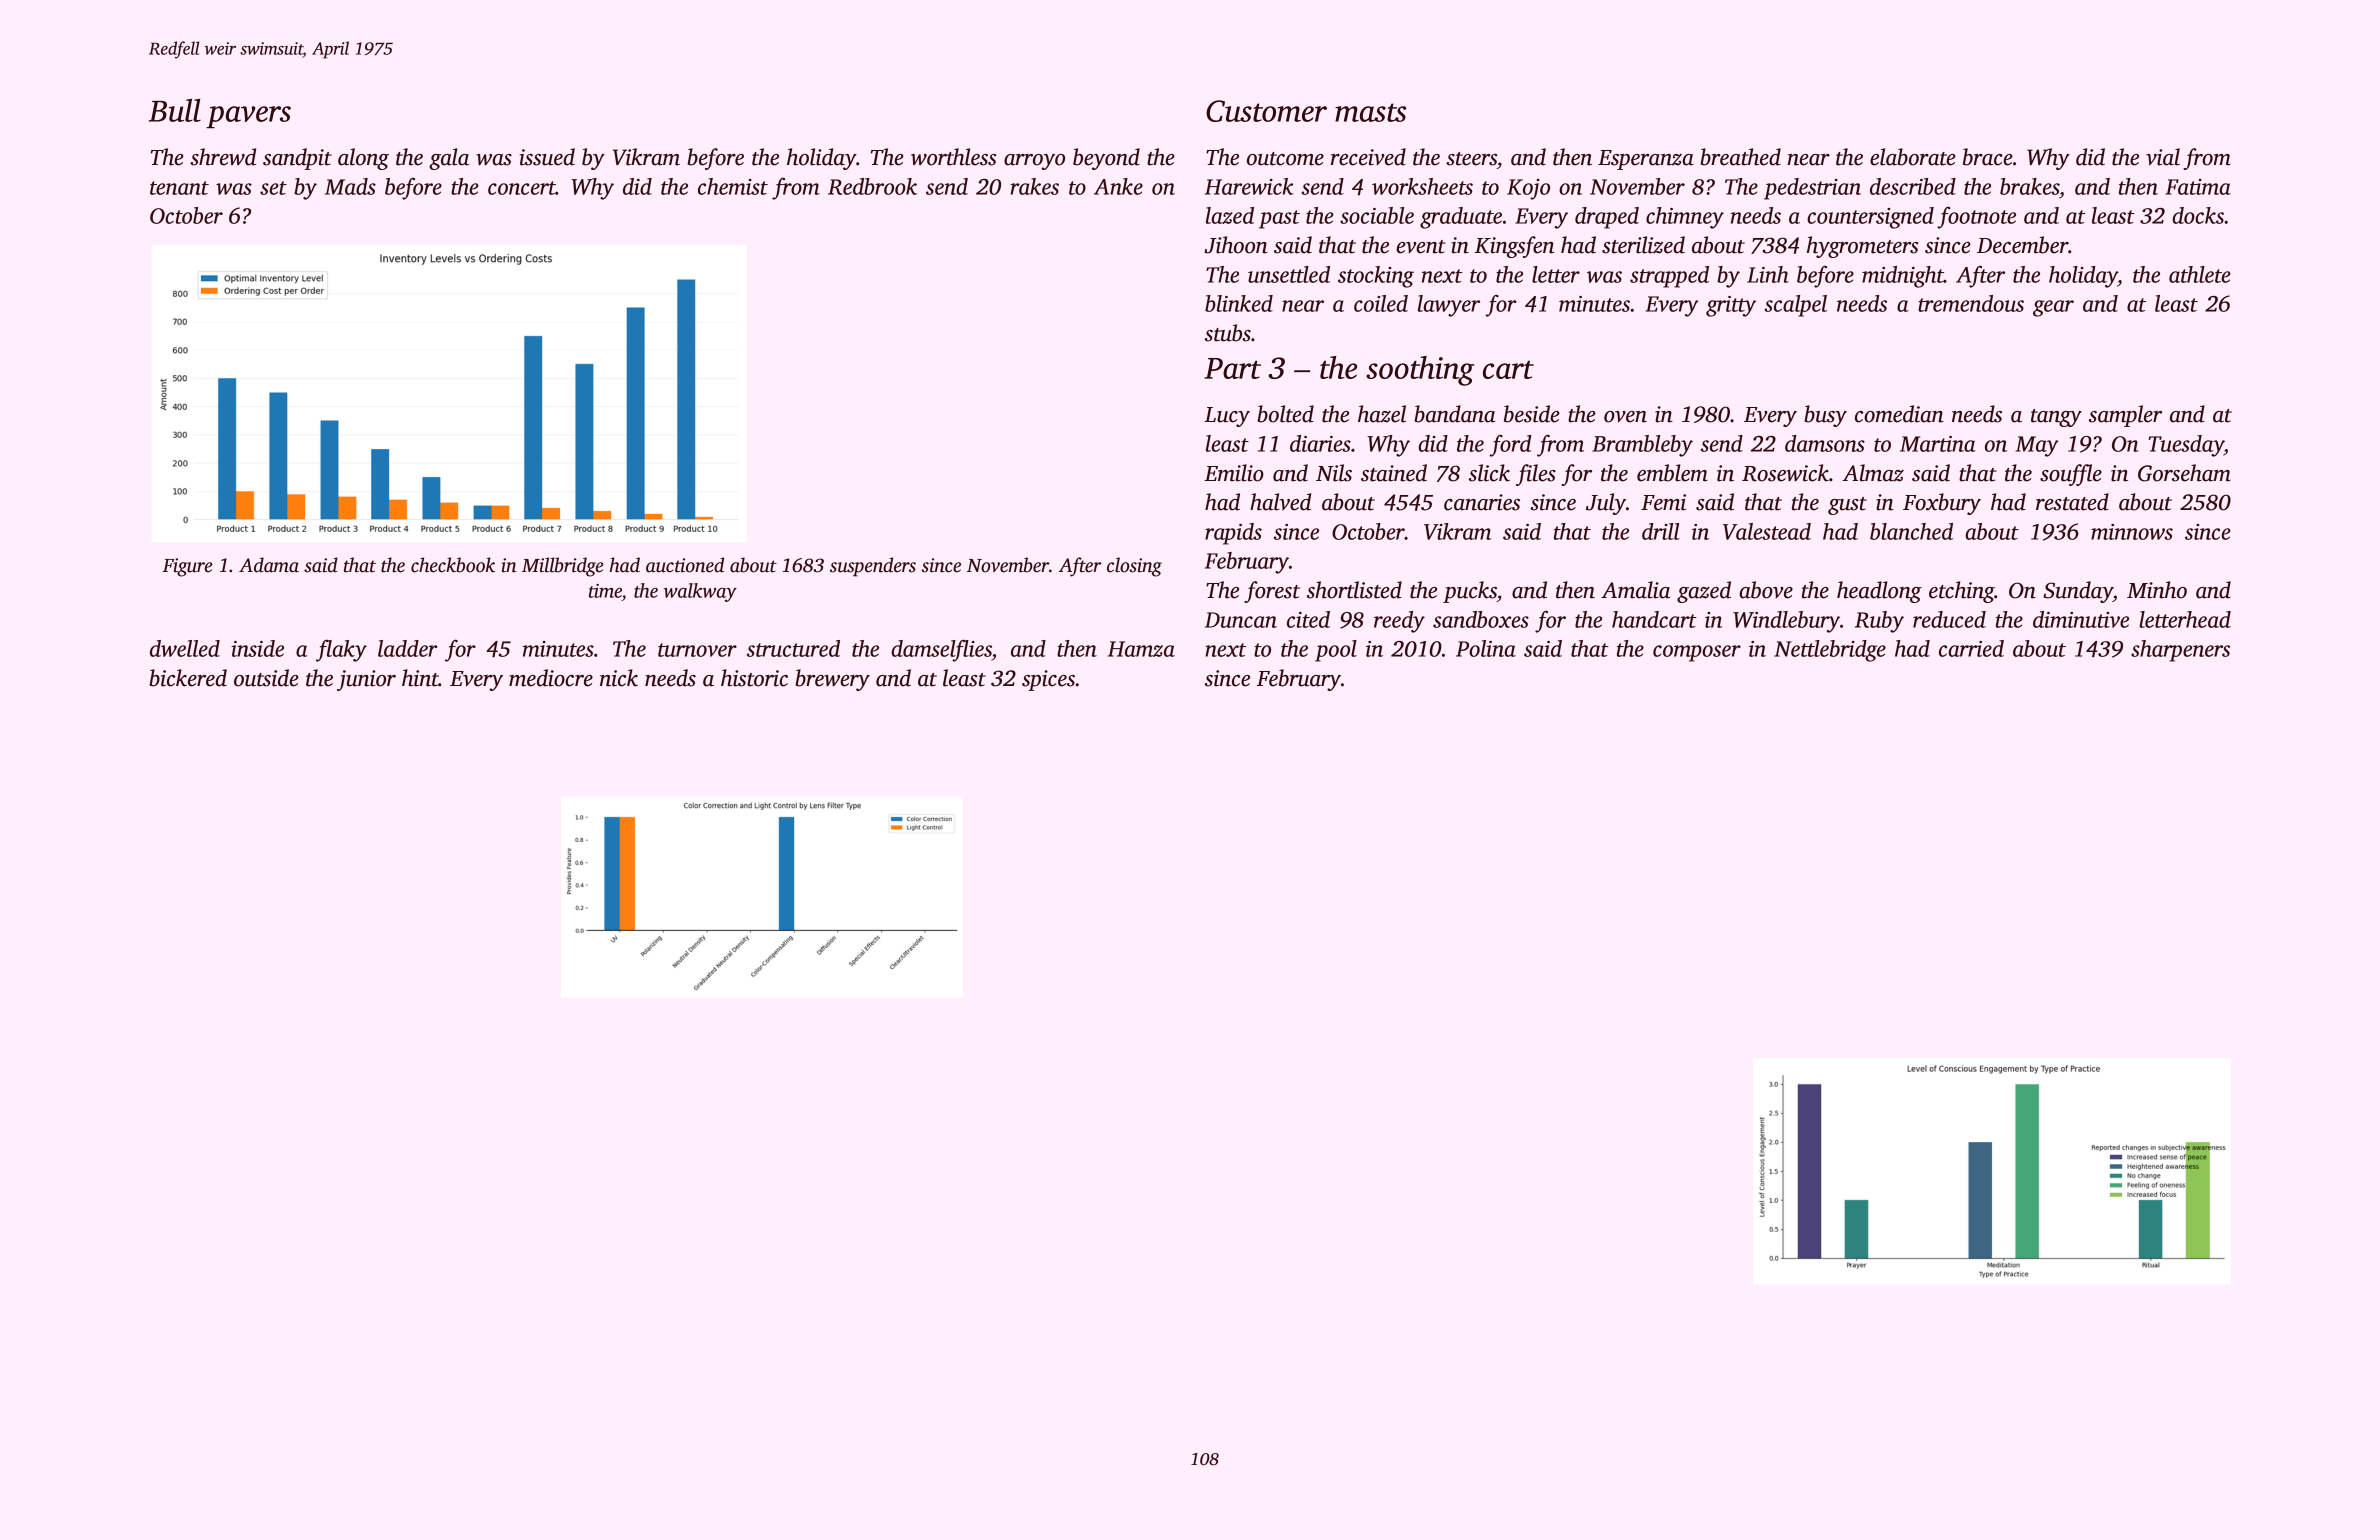  What do you see at coordinates (2125, 416) in the document?
I see `sampler` at bounding box center [2125, 416].
